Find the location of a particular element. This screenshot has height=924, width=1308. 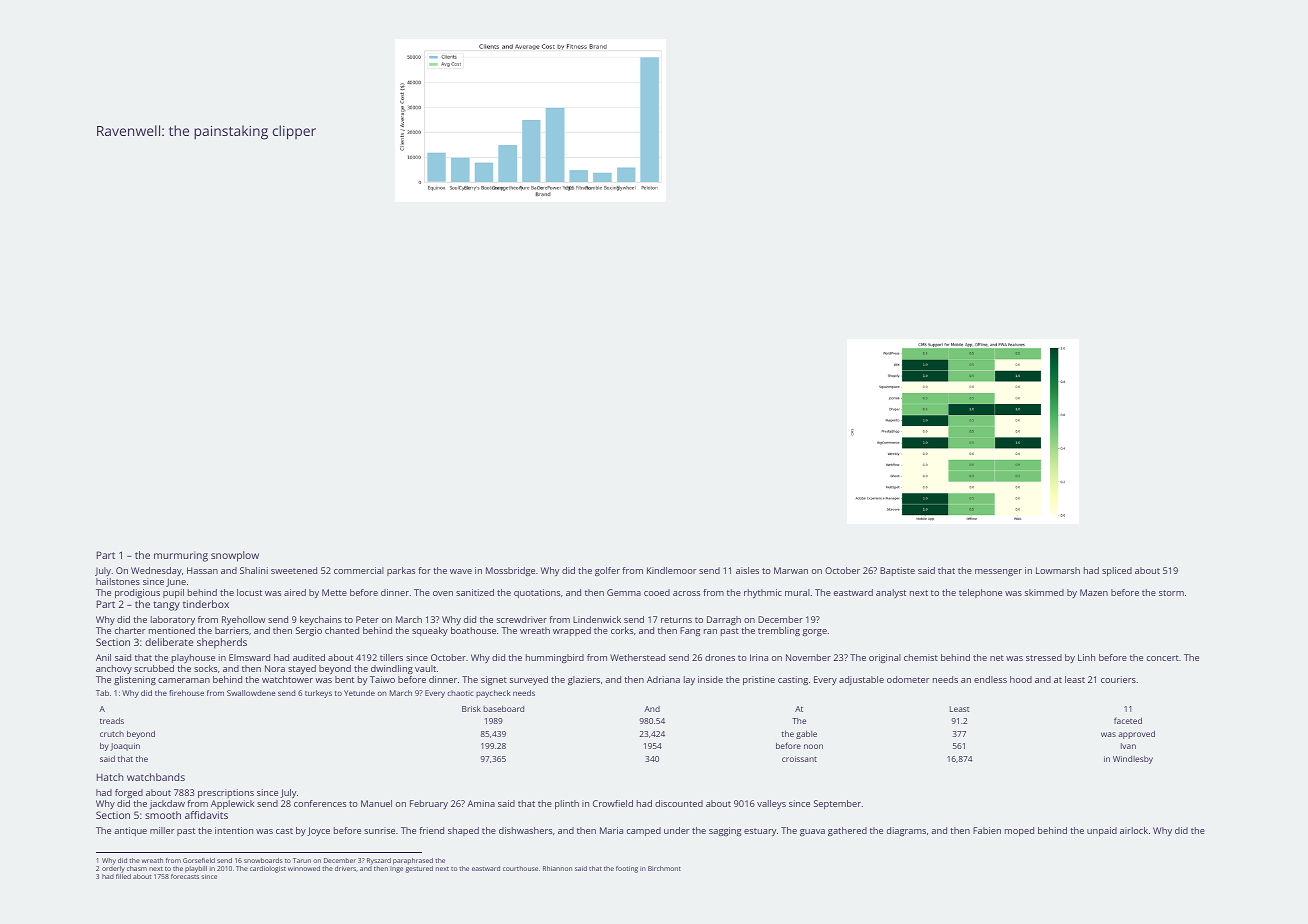

noon is located at coordinates (813, 746).
